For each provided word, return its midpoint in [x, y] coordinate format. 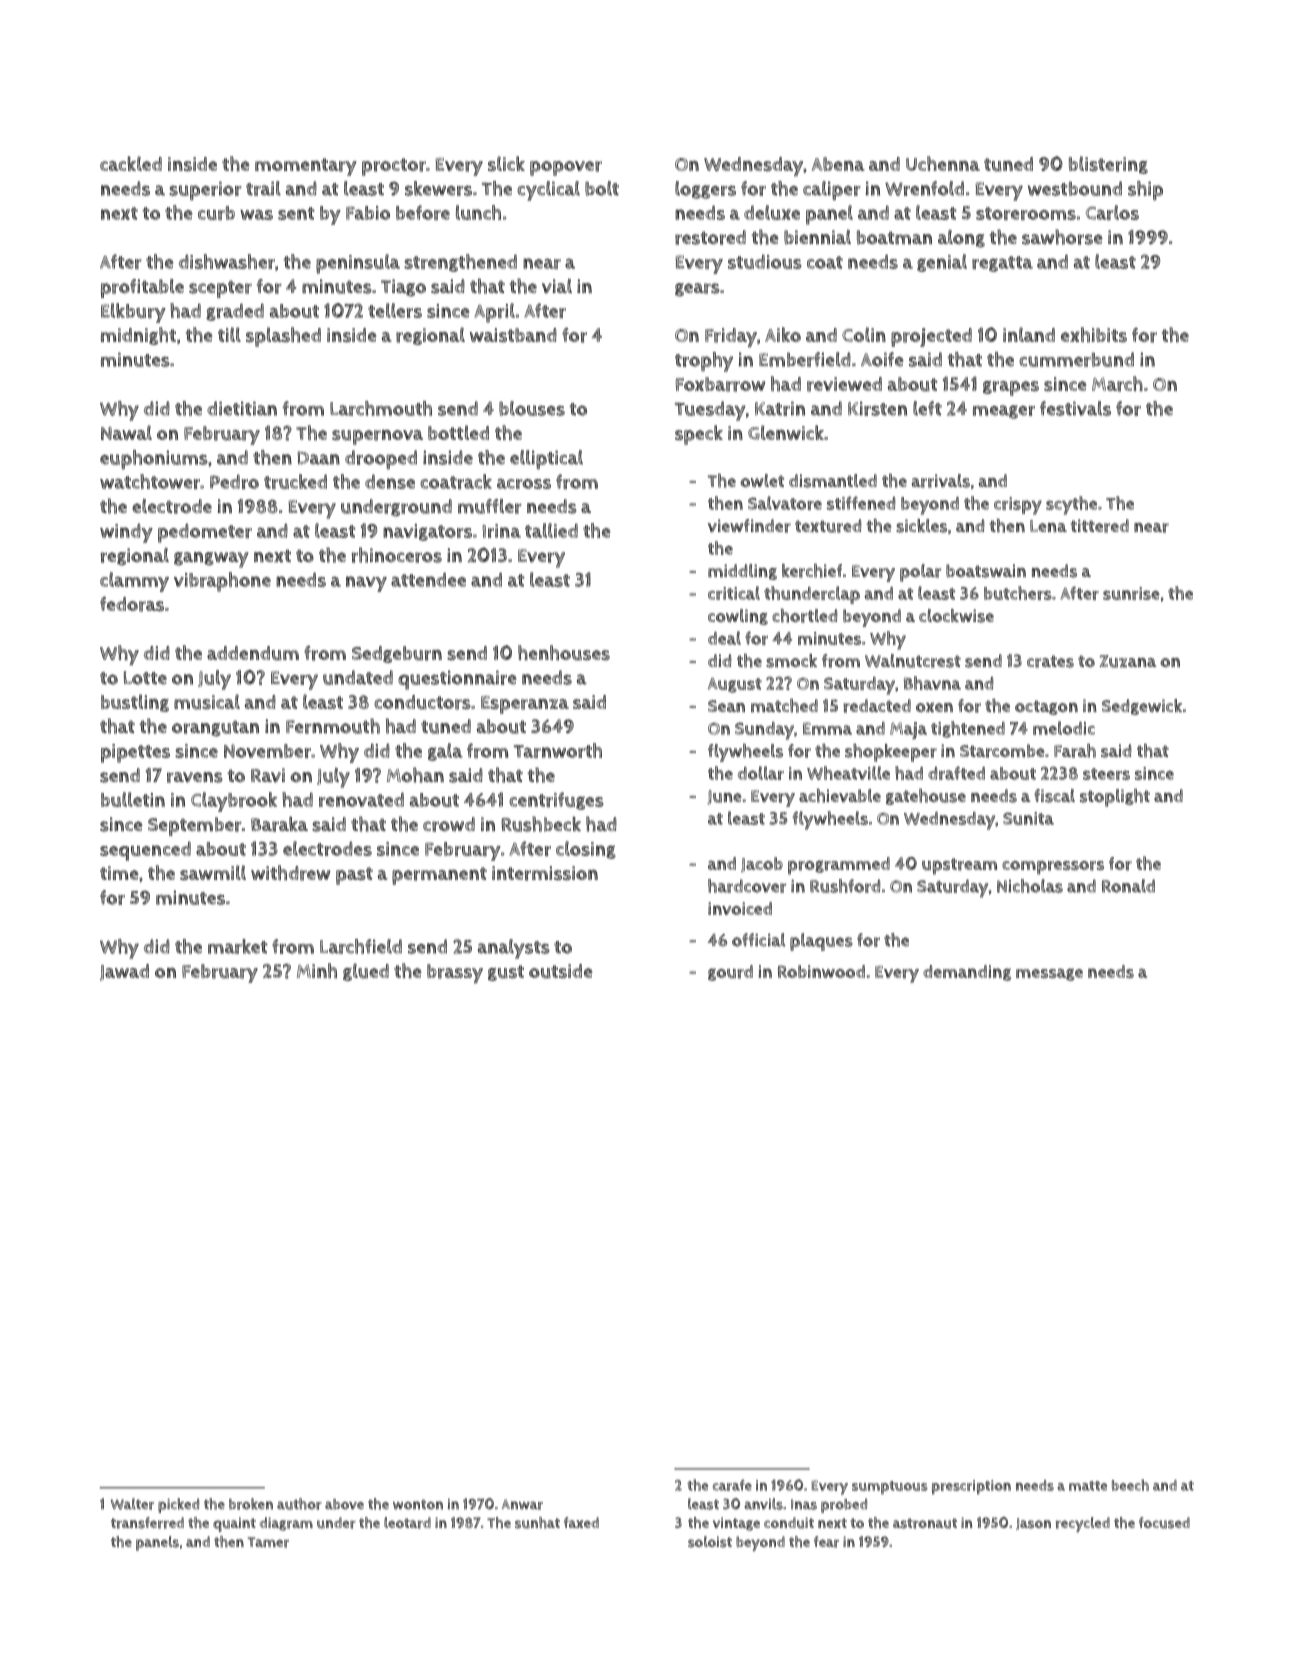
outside [561, 971]
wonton [418, 1504]
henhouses [564, 653]
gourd [730, 973]
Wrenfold [924, 188]
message [1049, 974]
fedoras [132, 604]
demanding [967, 973]
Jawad [124, 972]
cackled [131, 163]
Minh [317, 970]
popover [566, 168]
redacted [877, 706]
